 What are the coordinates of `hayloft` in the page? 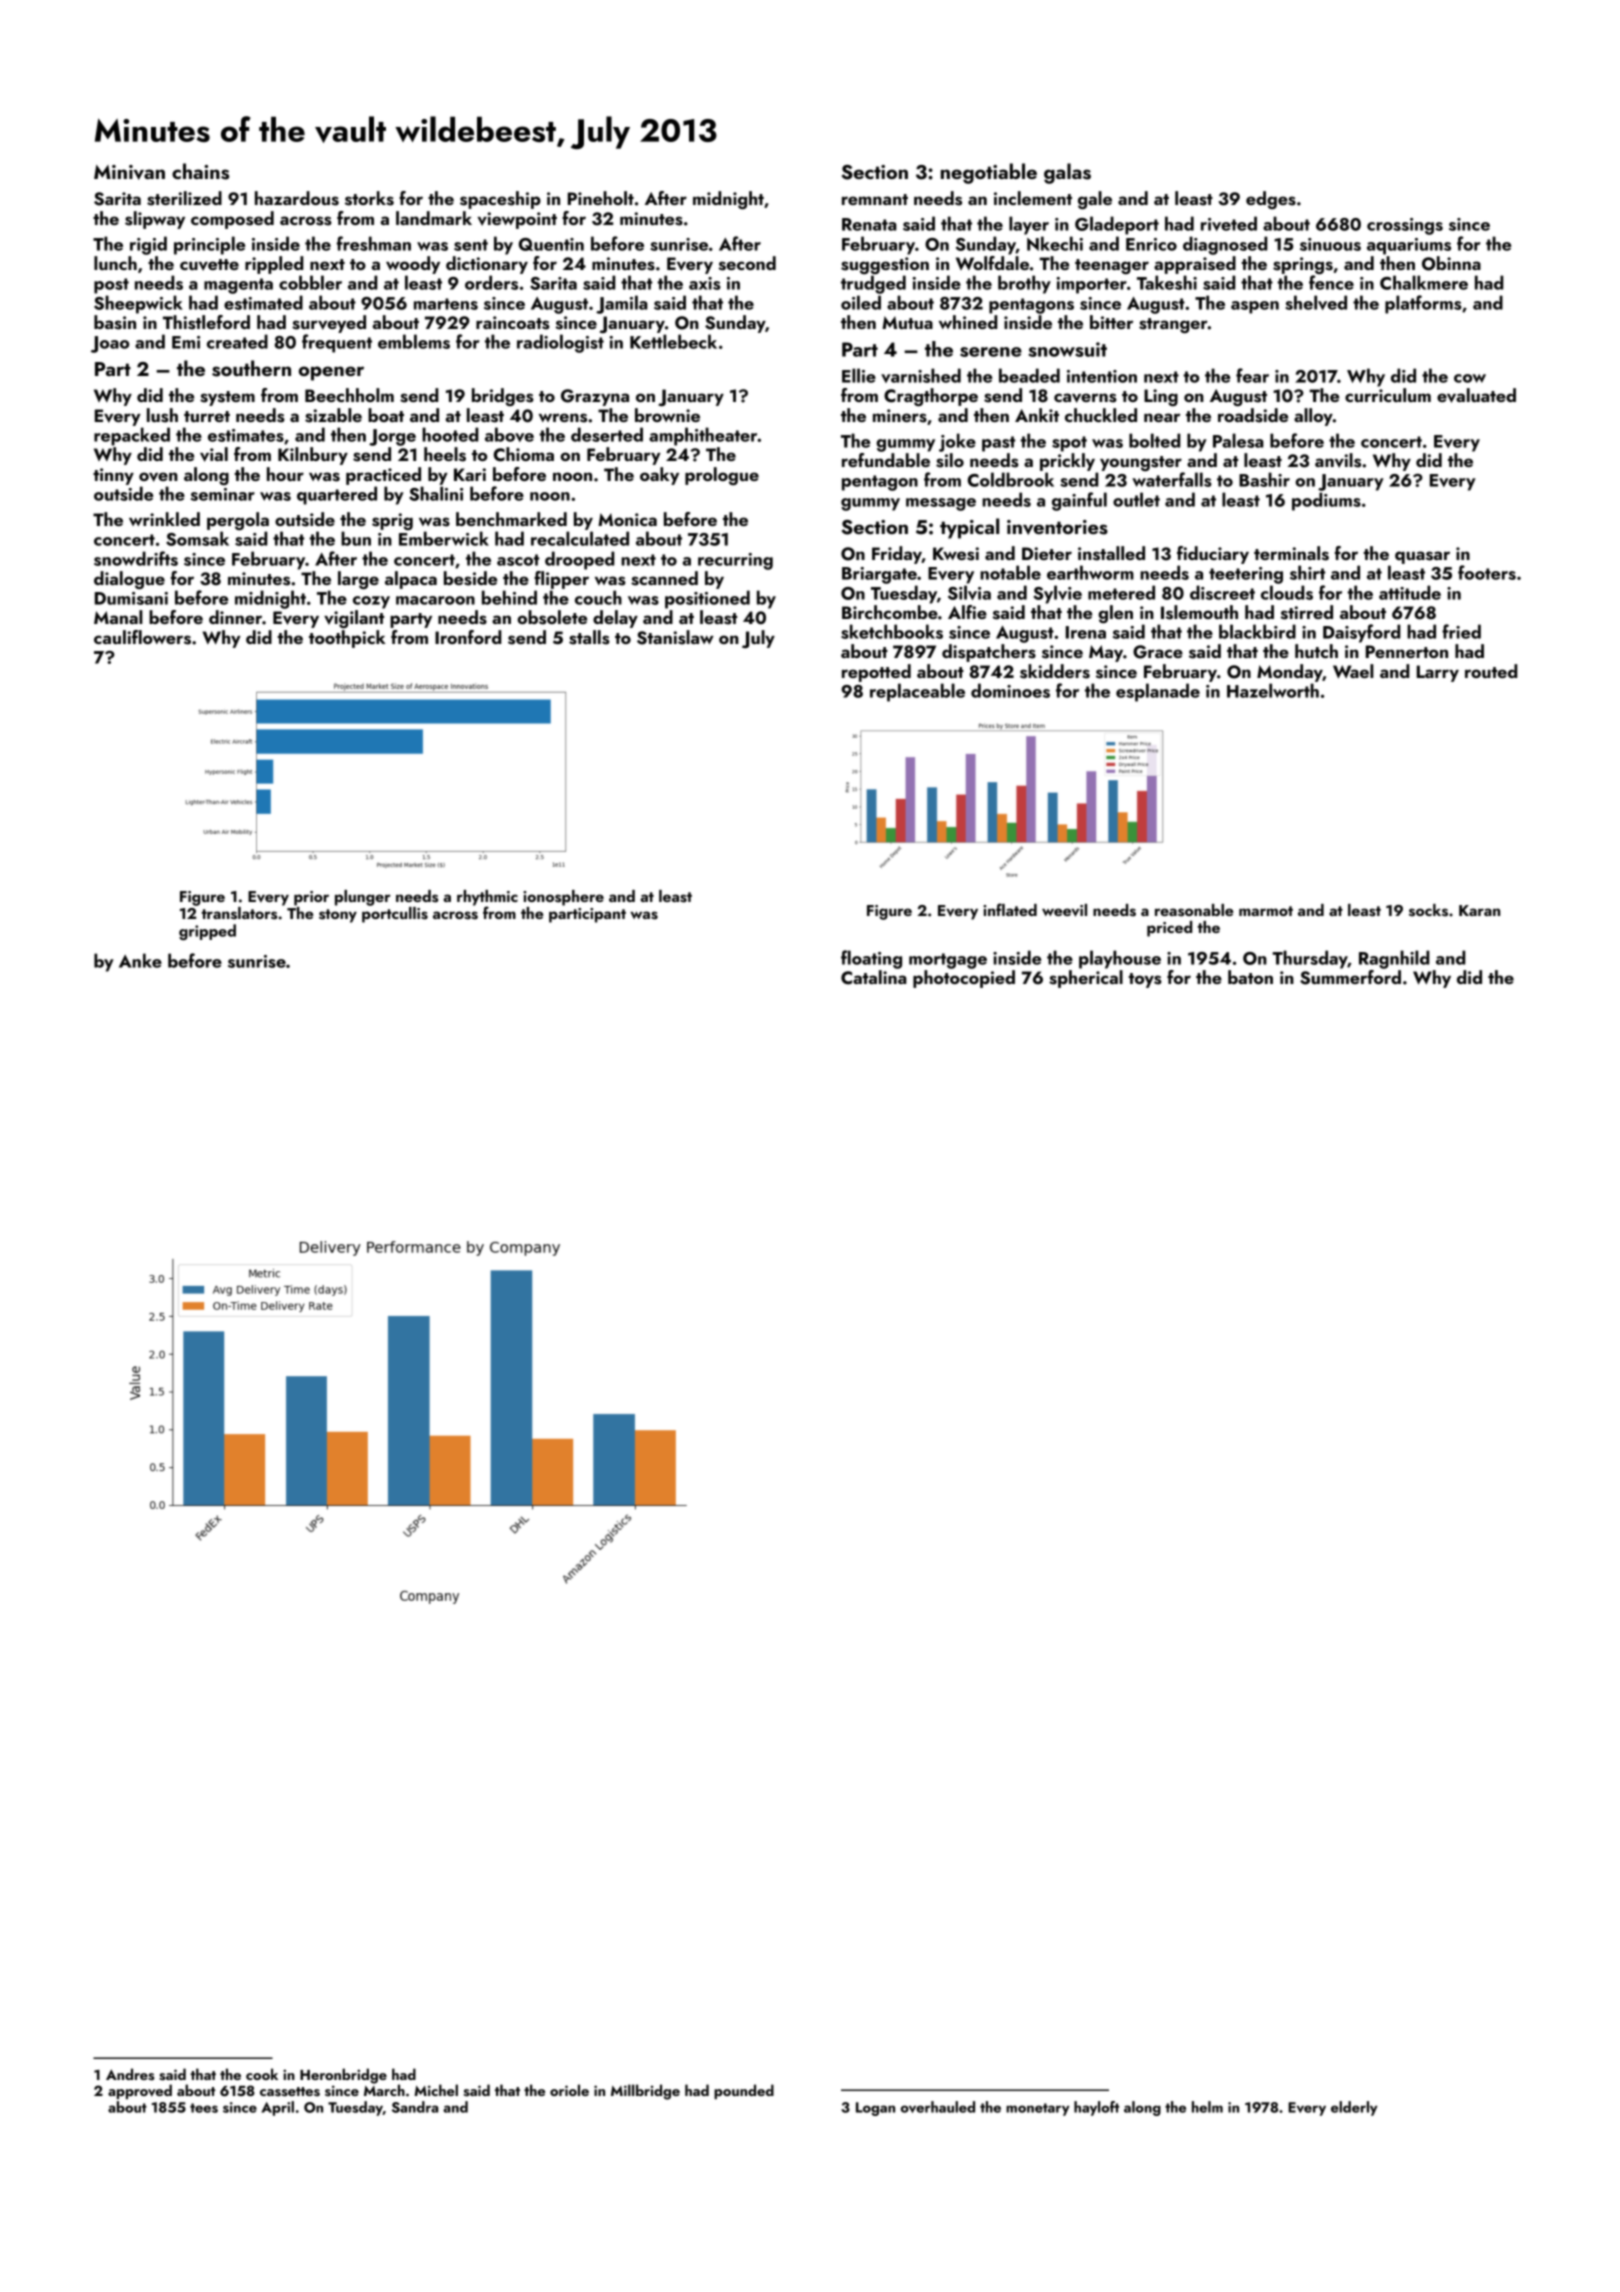 It's located at (1096, 2108).
